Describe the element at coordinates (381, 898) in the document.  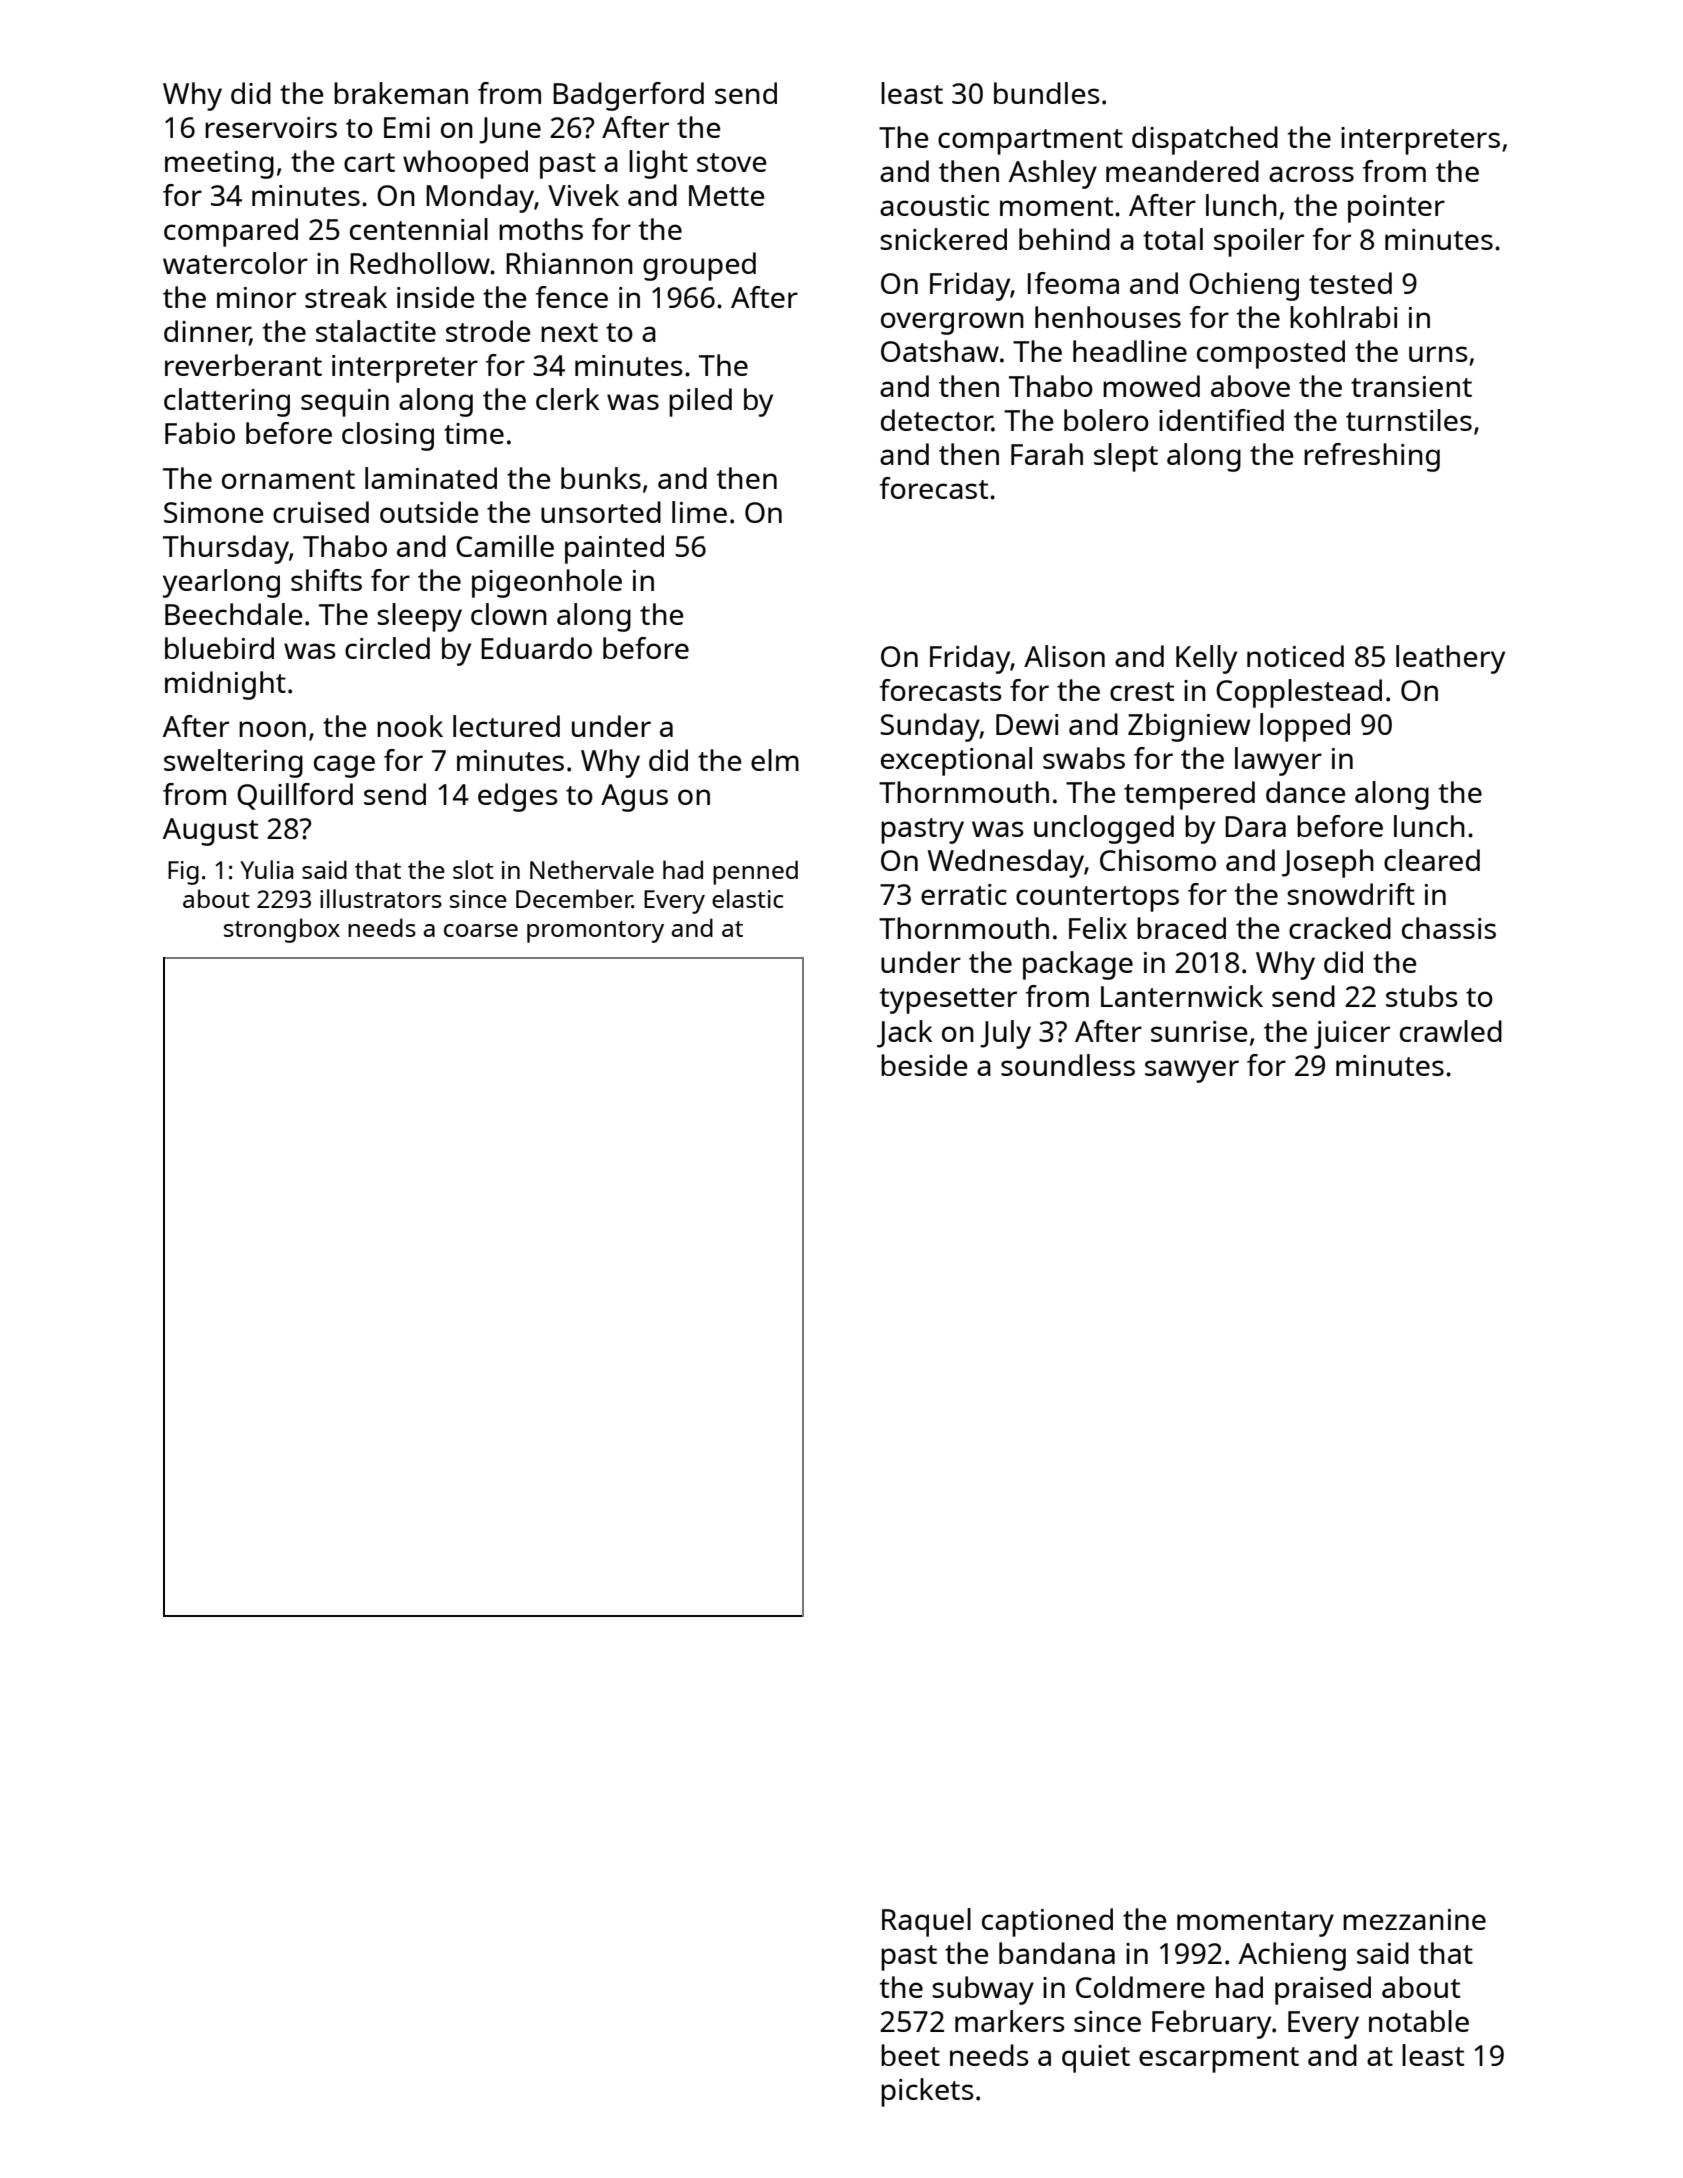
I see `illustrators` at that location.
